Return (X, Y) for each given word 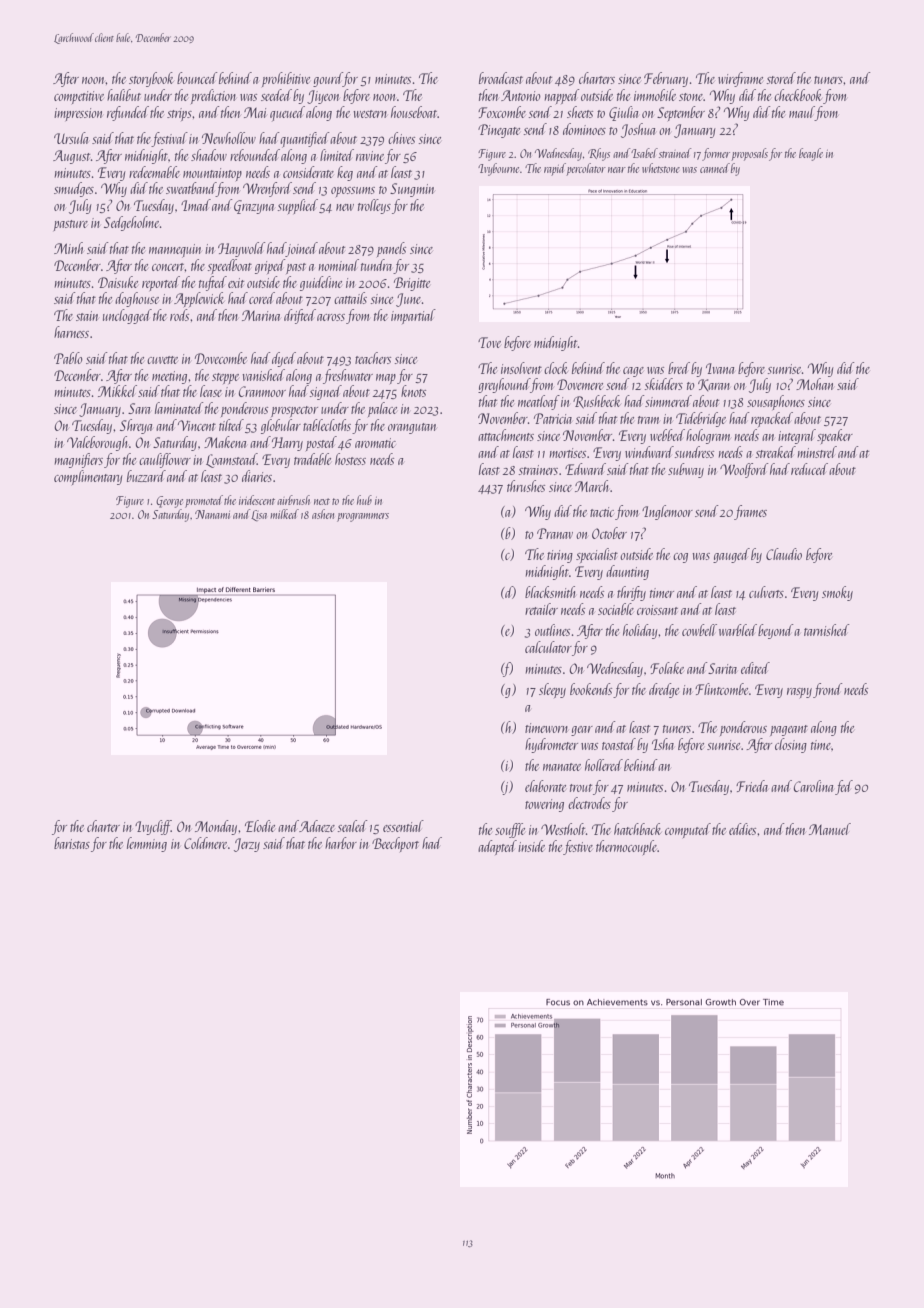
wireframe (740, 79)
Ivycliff (153, 827)
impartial (413, 316)
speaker (835, 436)
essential (403, 826)
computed (688, 830)
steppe (225, 378)
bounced (197, 78)
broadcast (501, 78)
